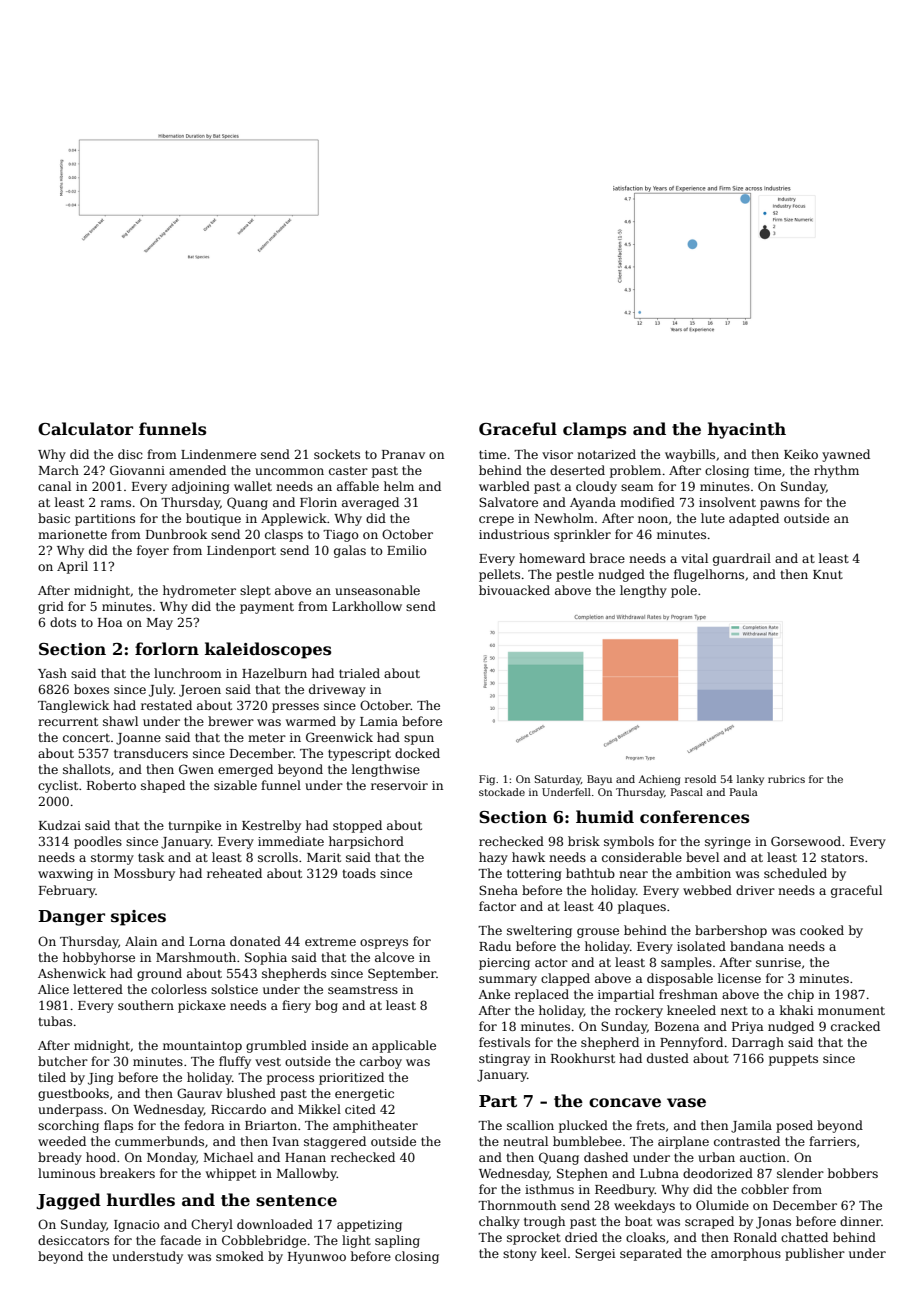  Describe the element at coordinates (718, 1173) in the screenshot. I see `deodorized` at that location.
